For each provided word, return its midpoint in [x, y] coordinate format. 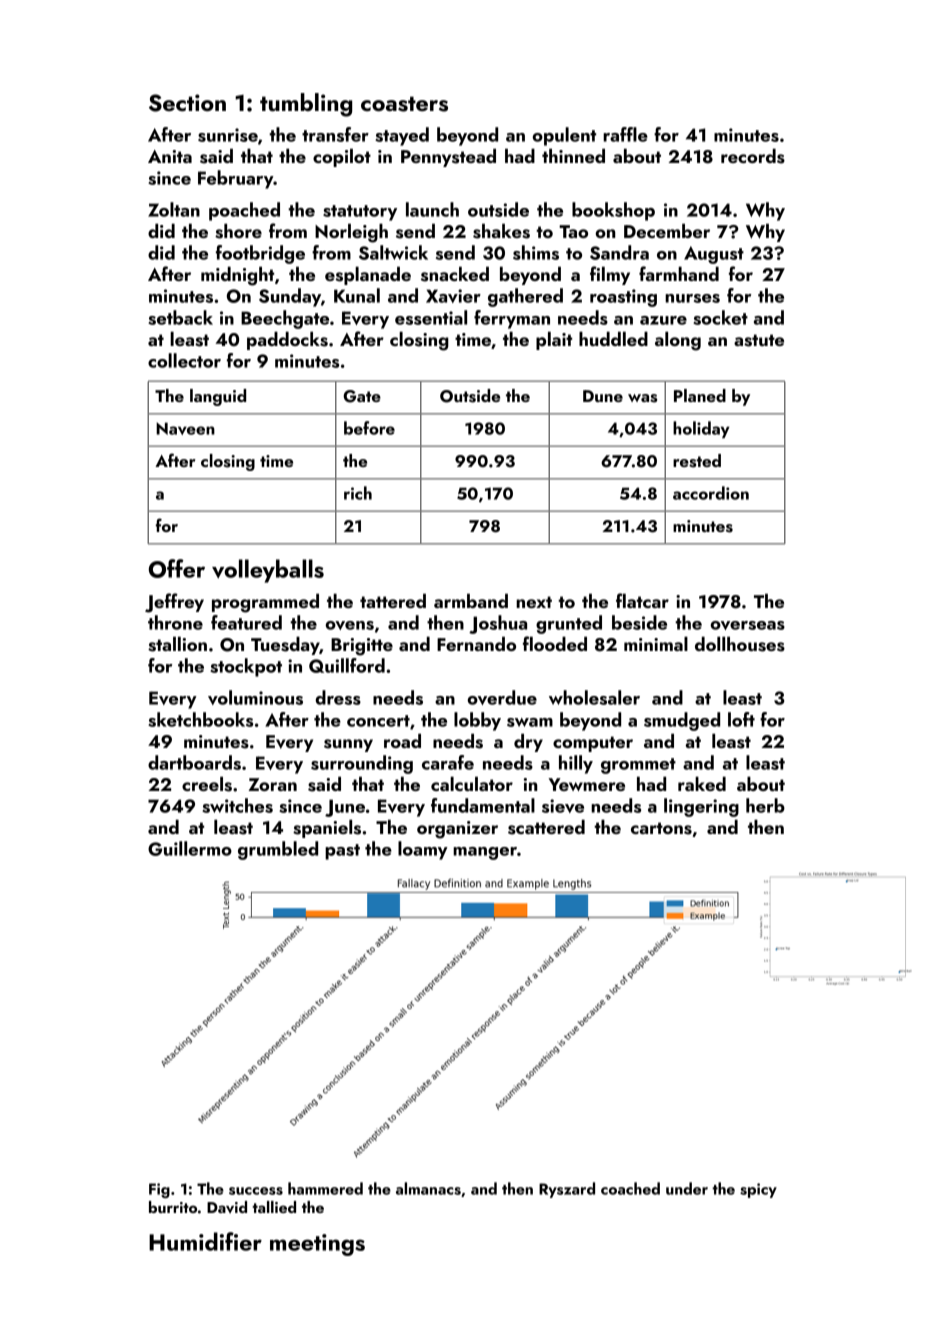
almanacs [428, 1188]
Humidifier [205, 1241]
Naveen [185, 428]
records [753, 156]
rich [358, 493]
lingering [701, 807]
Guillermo [190, 848]
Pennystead [448, 158]
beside [639, 622]
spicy [758, 1190]
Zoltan [174, 209]
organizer [457, 830]
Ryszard [567, 1190]
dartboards [194, 762]
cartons [661, 828]
